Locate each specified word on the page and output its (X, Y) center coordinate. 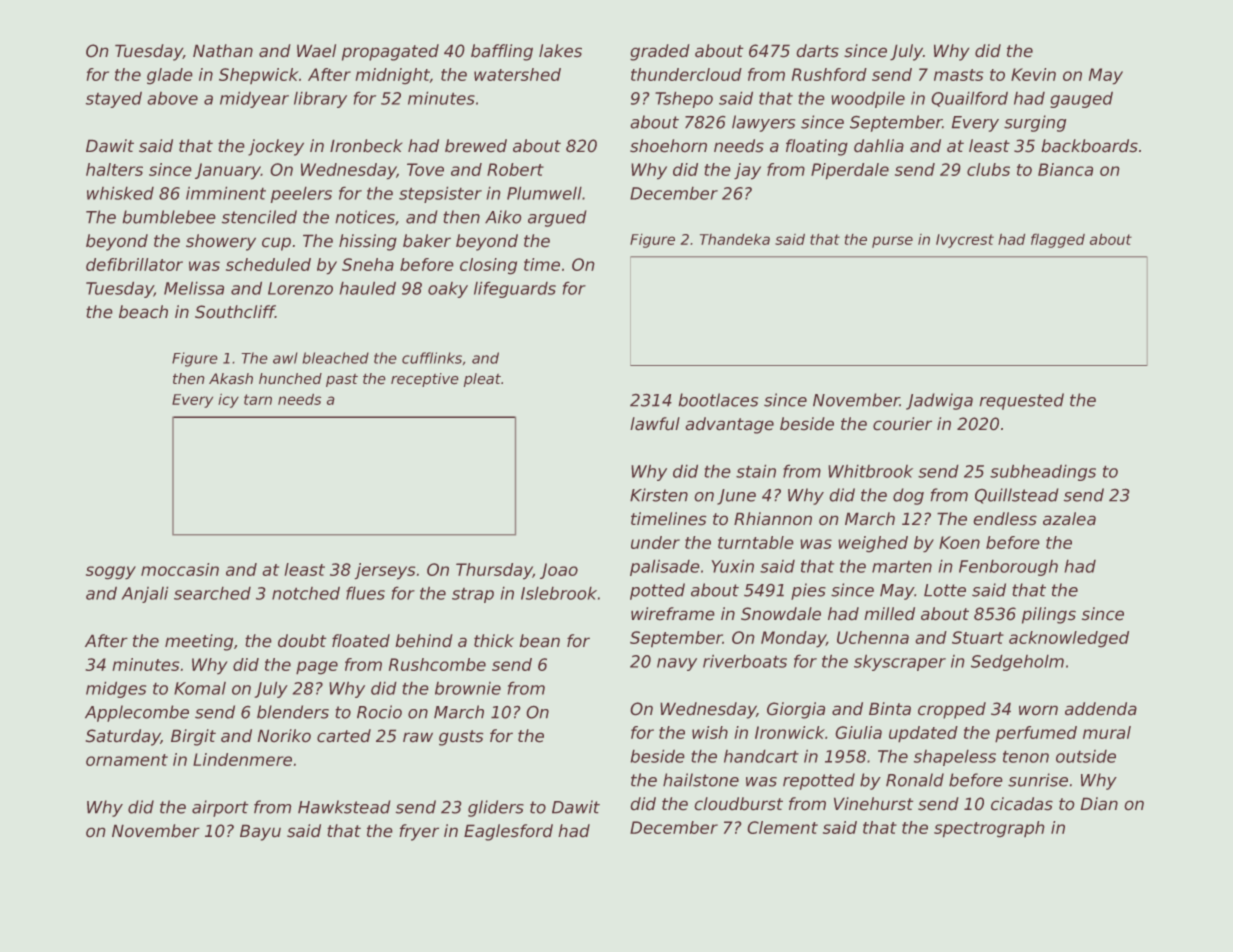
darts (818, 50)
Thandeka (735, 239)
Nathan (223, 50)
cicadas (1022, 803)
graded (660, 52)
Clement (783, 827)
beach (143, 311)
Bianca (1065, 169)
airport (220, 808)
